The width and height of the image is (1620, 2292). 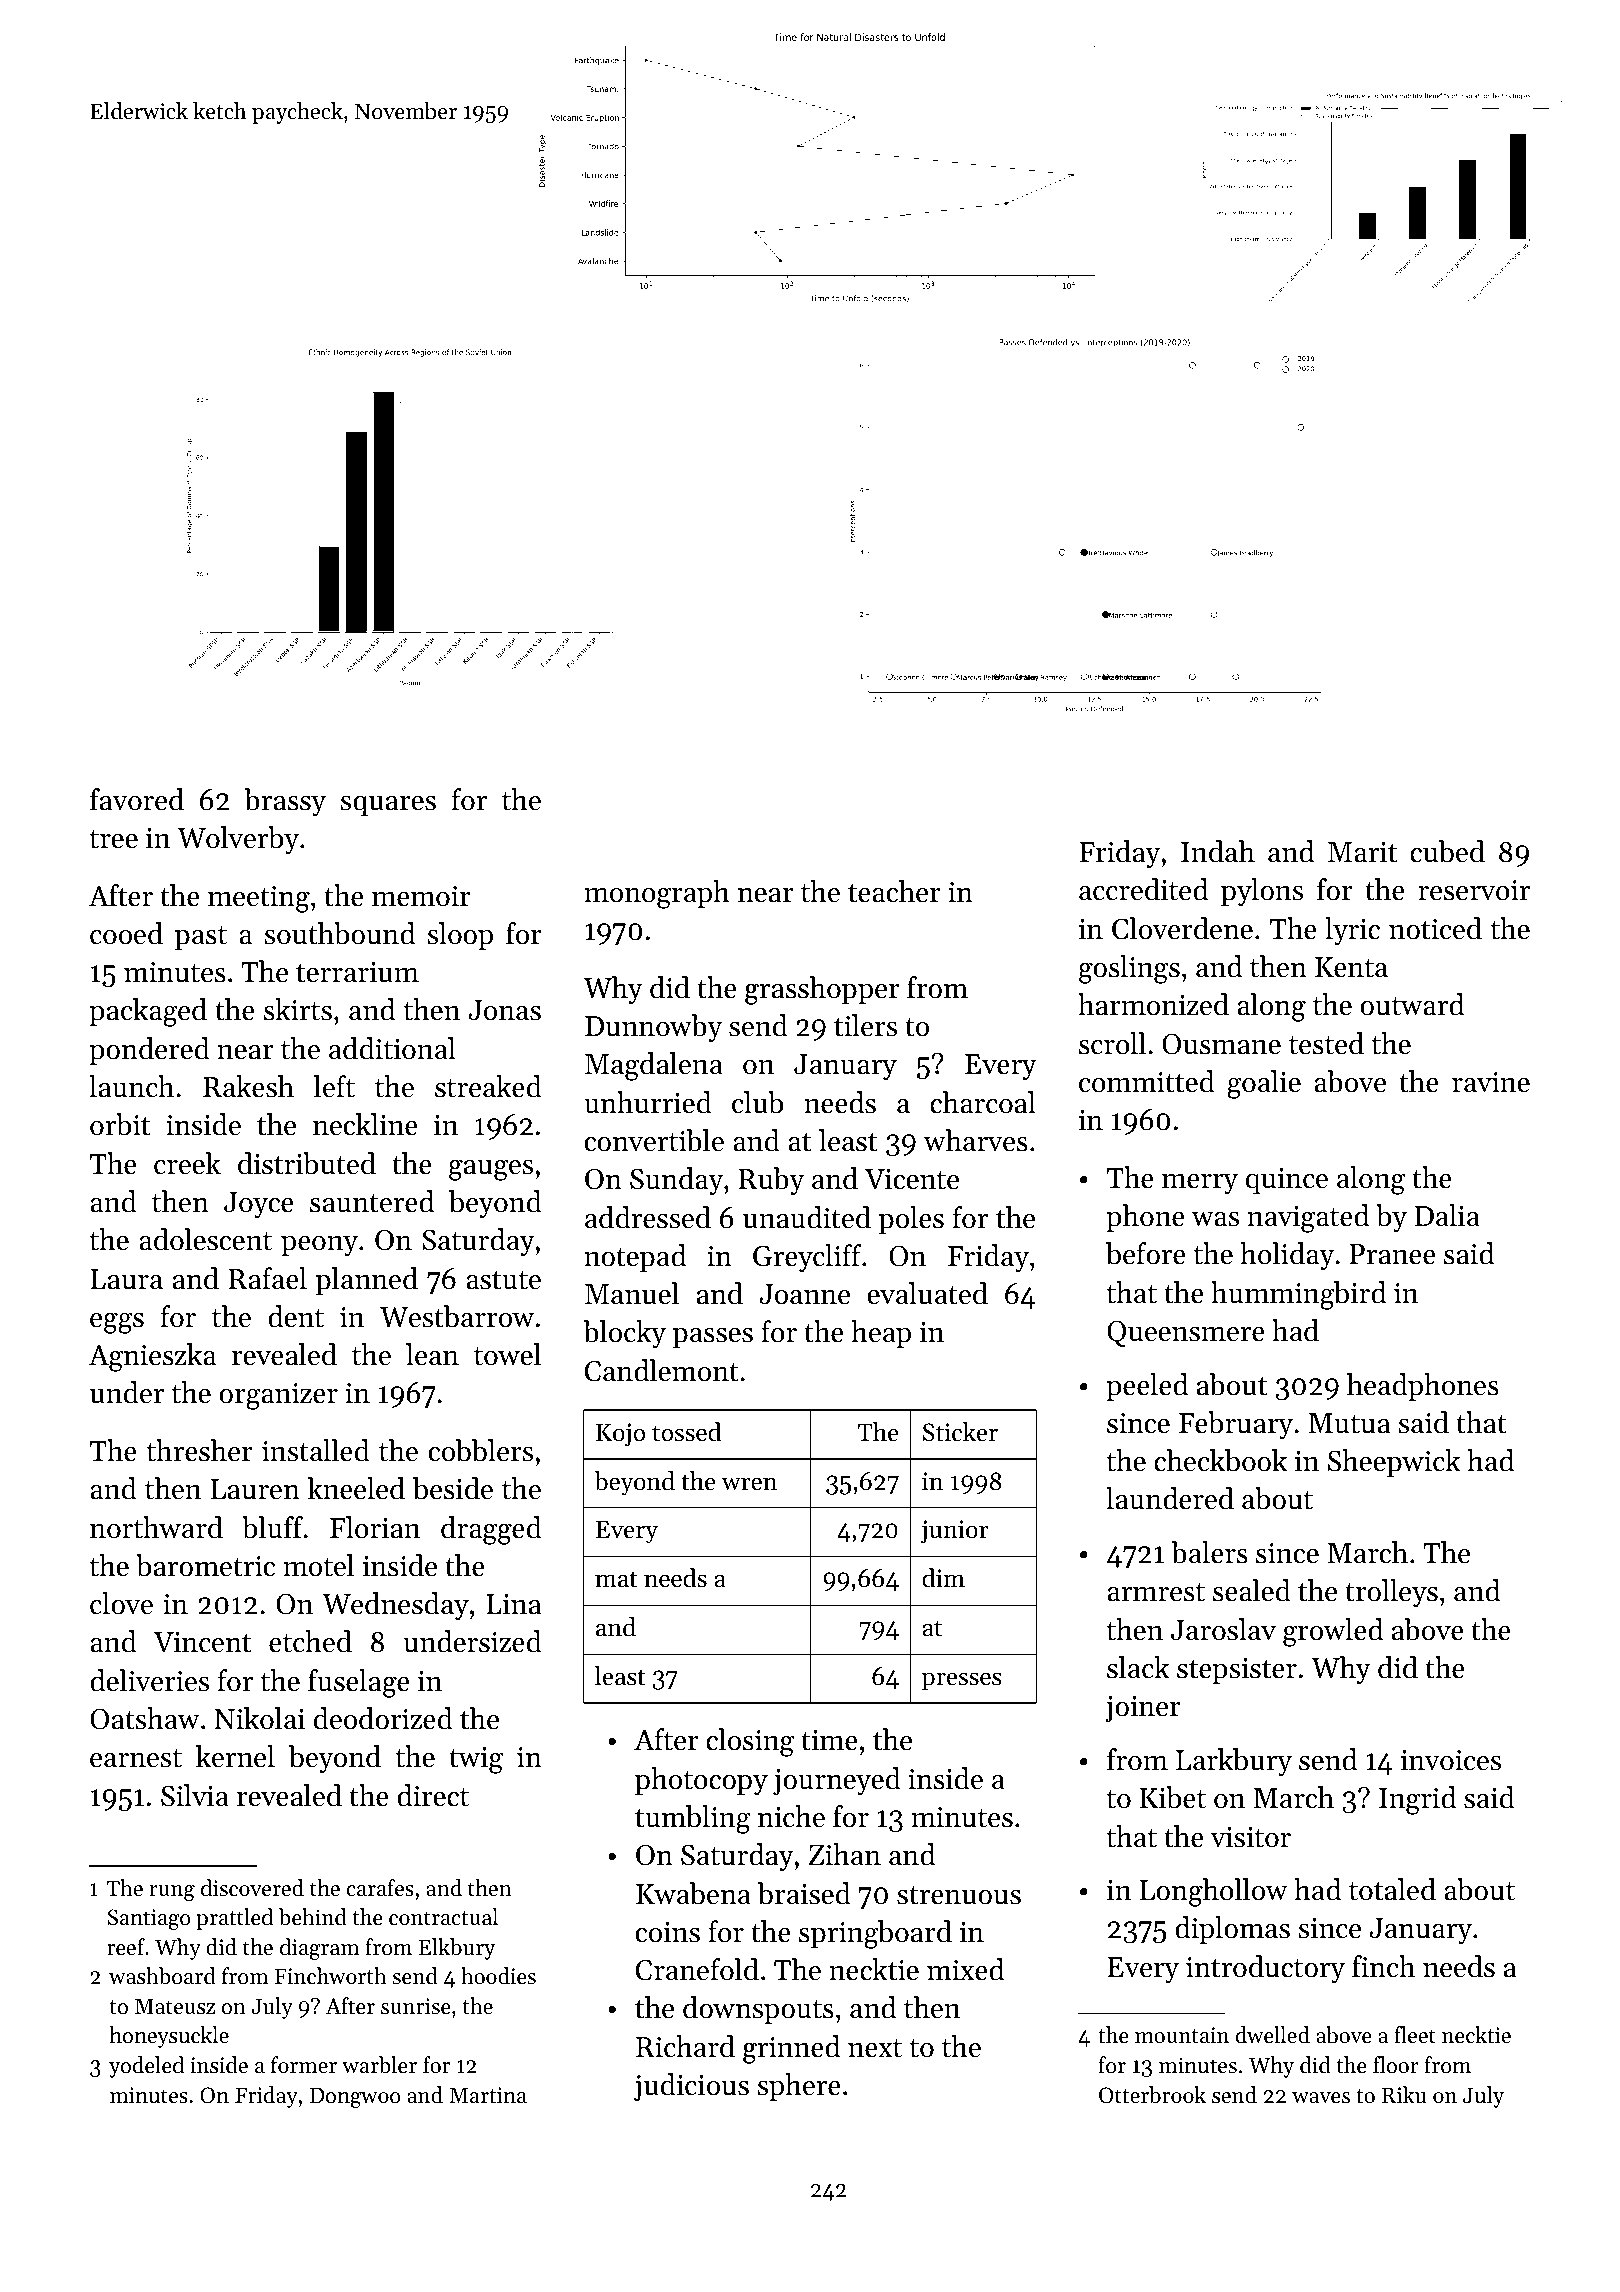 I want to click on monograph, so click(x=657, y=894).
